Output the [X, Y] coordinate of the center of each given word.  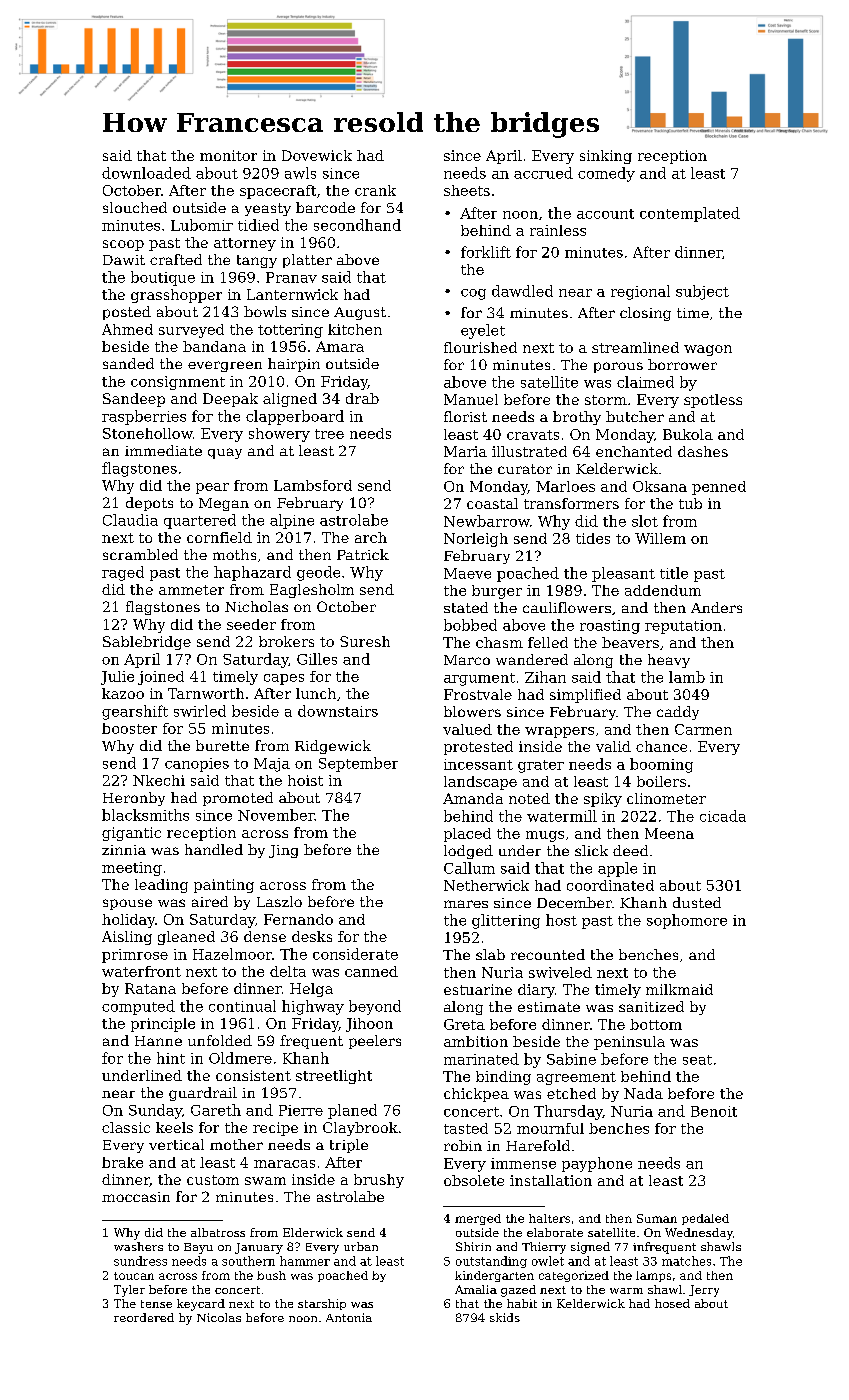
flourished [480, 347]
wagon [708, 350]
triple [349, 1146]
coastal [492, 503]
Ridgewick [333, 747]
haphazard [252, 573]
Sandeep [134, 400]
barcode [325, 207]
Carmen [703, 729]
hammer [305, 1261]
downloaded [146, 173]
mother [236, 1144]
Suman [657, 1218]
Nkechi [159, 780]
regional [640, 292]
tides [593, 538]
